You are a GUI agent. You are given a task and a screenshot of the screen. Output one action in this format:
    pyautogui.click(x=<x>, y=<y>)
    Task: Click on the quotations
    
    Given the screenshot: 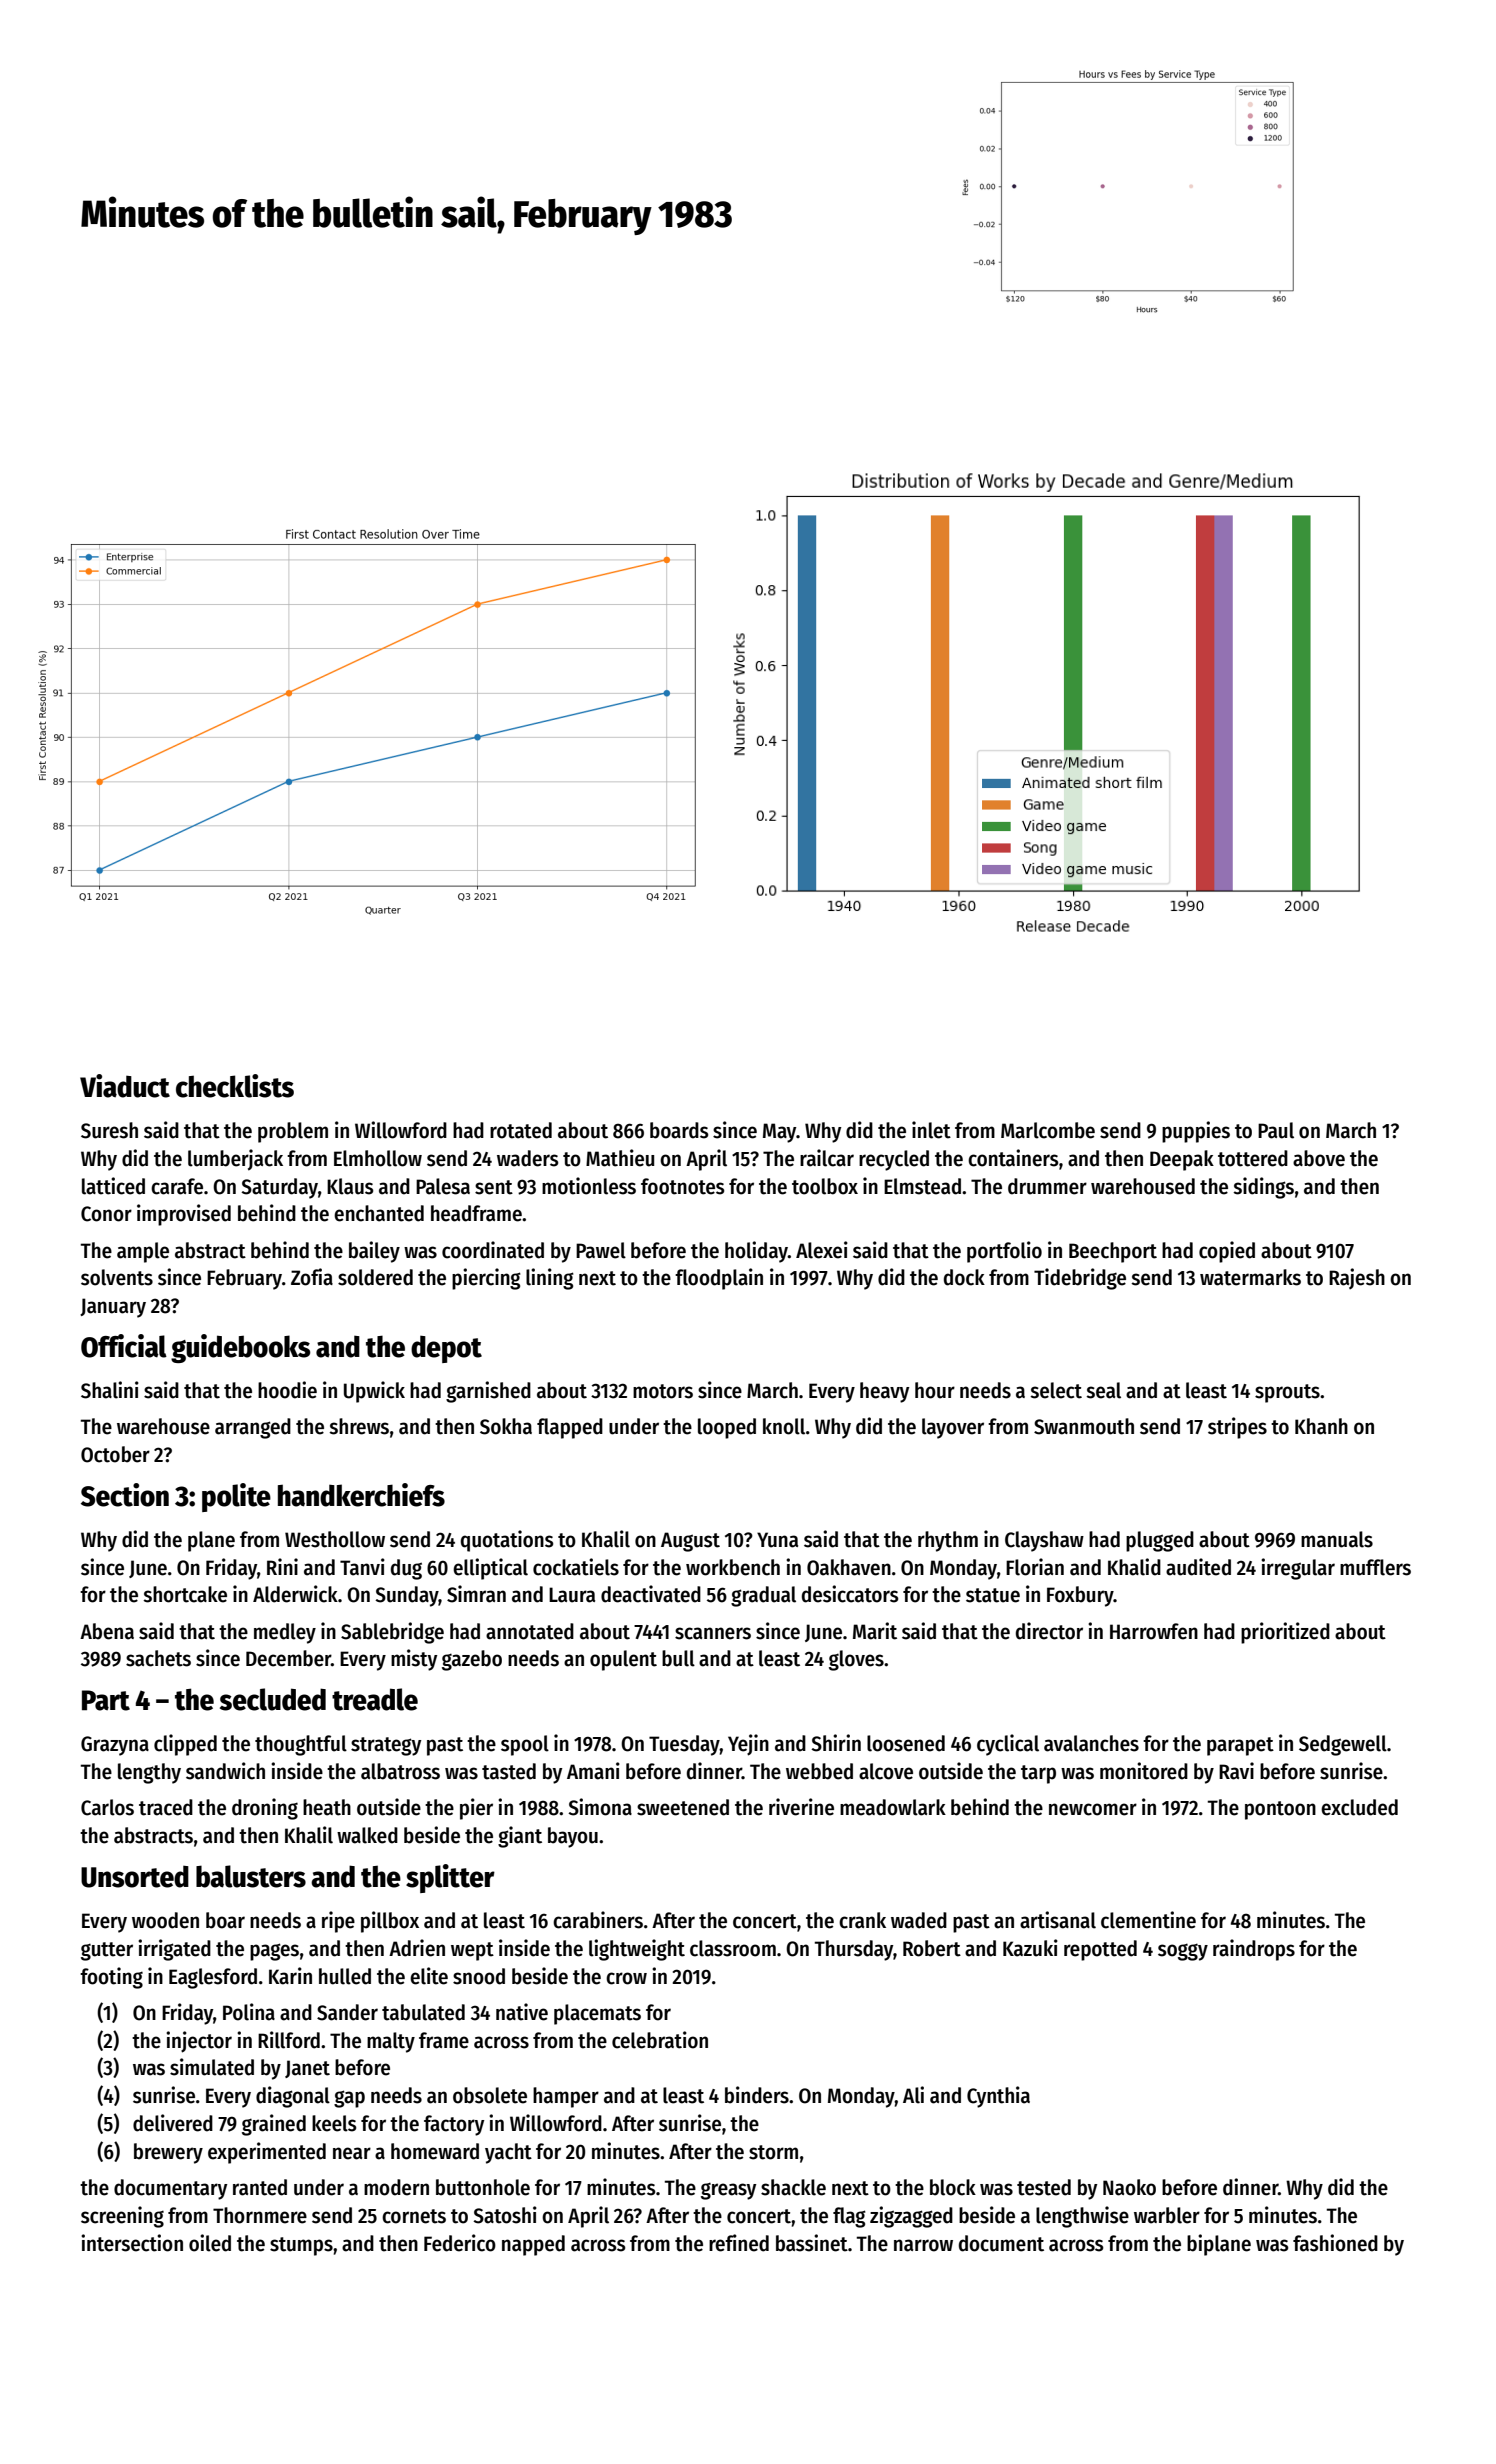 What is the action you would take?
    pyautogui.click(x=507, y=1541)
